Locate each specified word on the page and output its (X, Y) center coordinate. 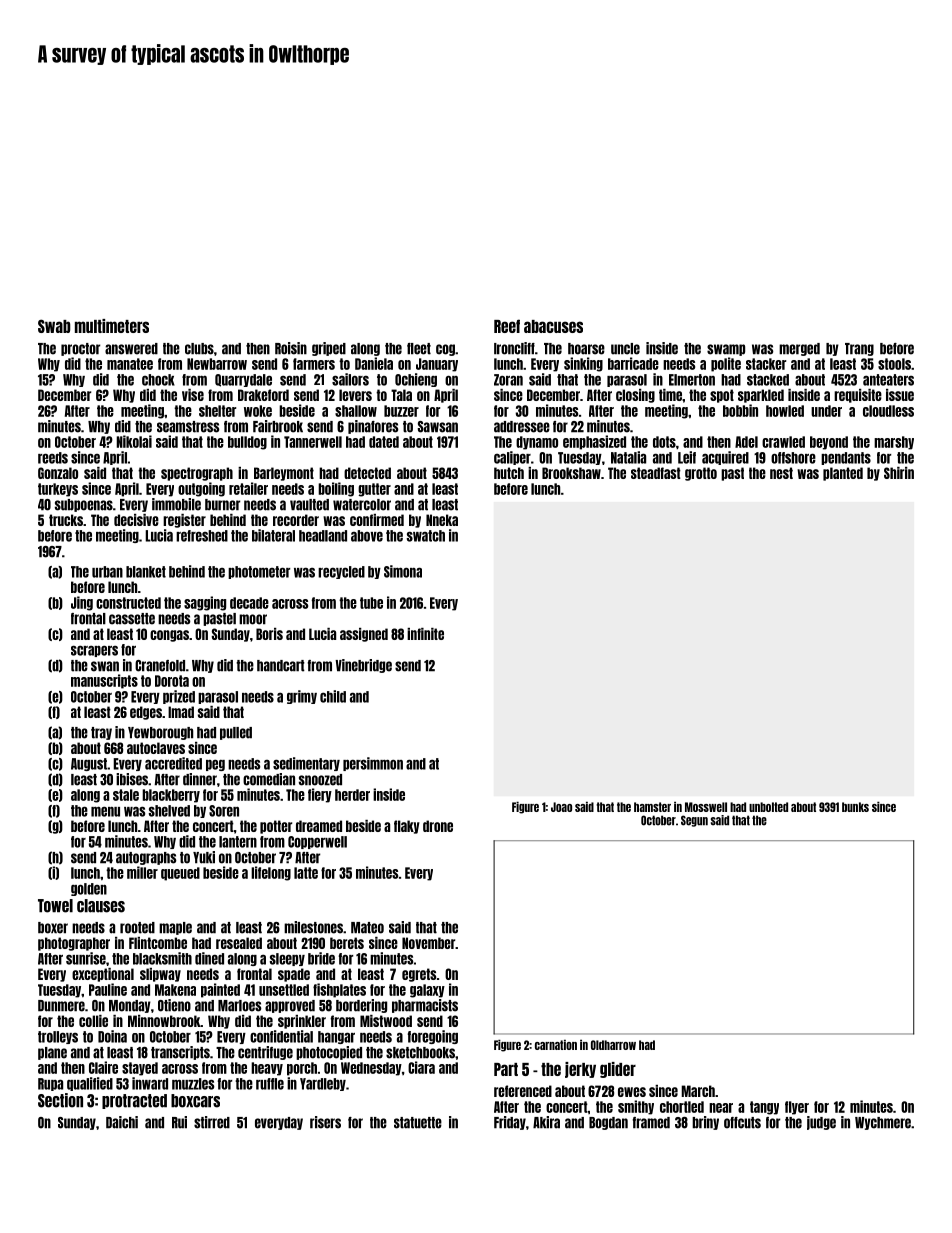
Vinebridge (363, 666)
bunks (855, 807)
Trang (859, 349)
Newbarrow (217, 364)
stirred (212, 1122)
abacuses (553, 326)
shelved (169, 811)
